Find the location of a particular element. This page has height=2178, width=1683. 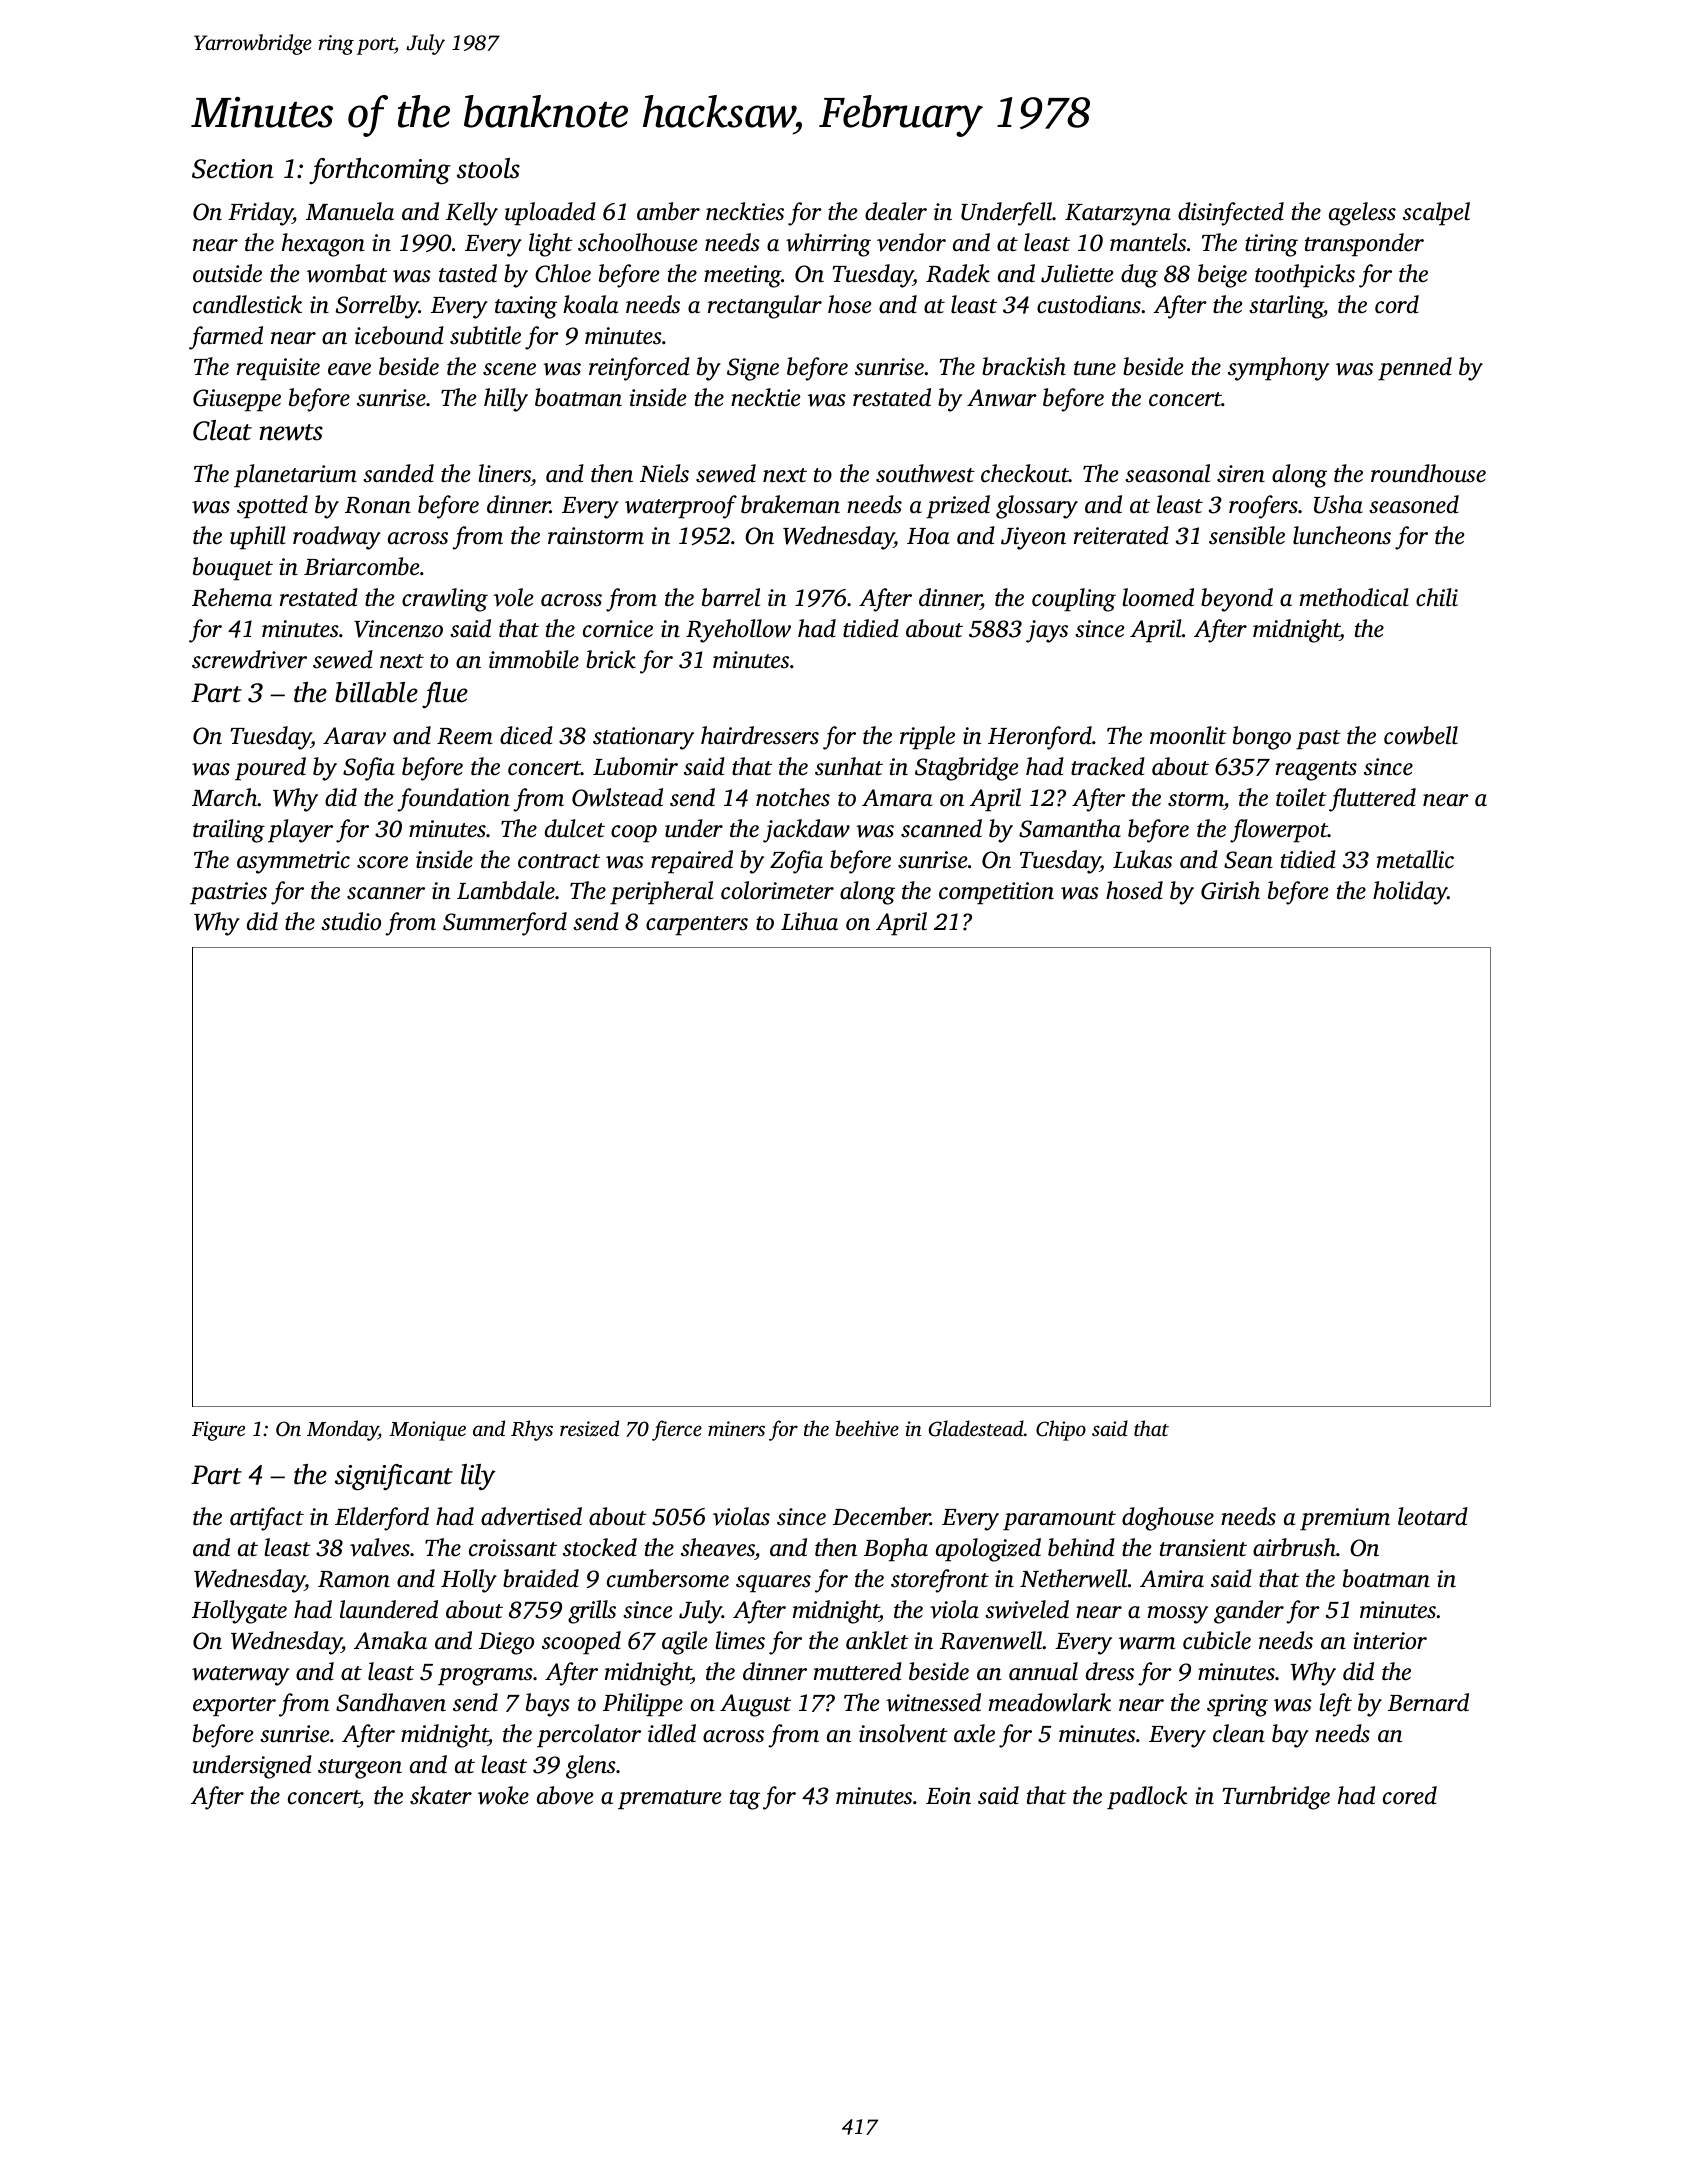

studio is located at coordinates (351, 921).
